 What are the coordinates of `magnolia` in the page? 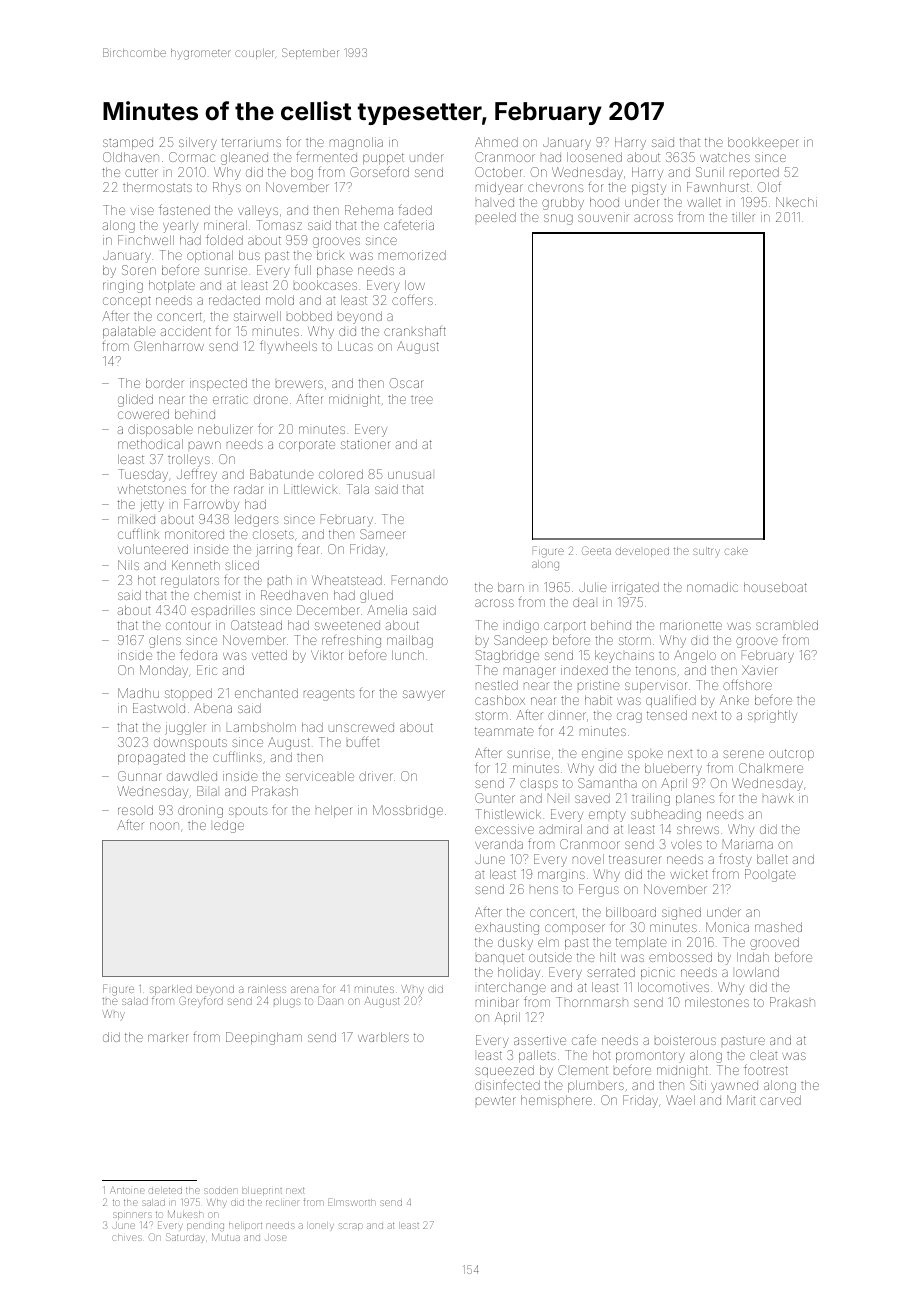 It's located at (356, 143).
